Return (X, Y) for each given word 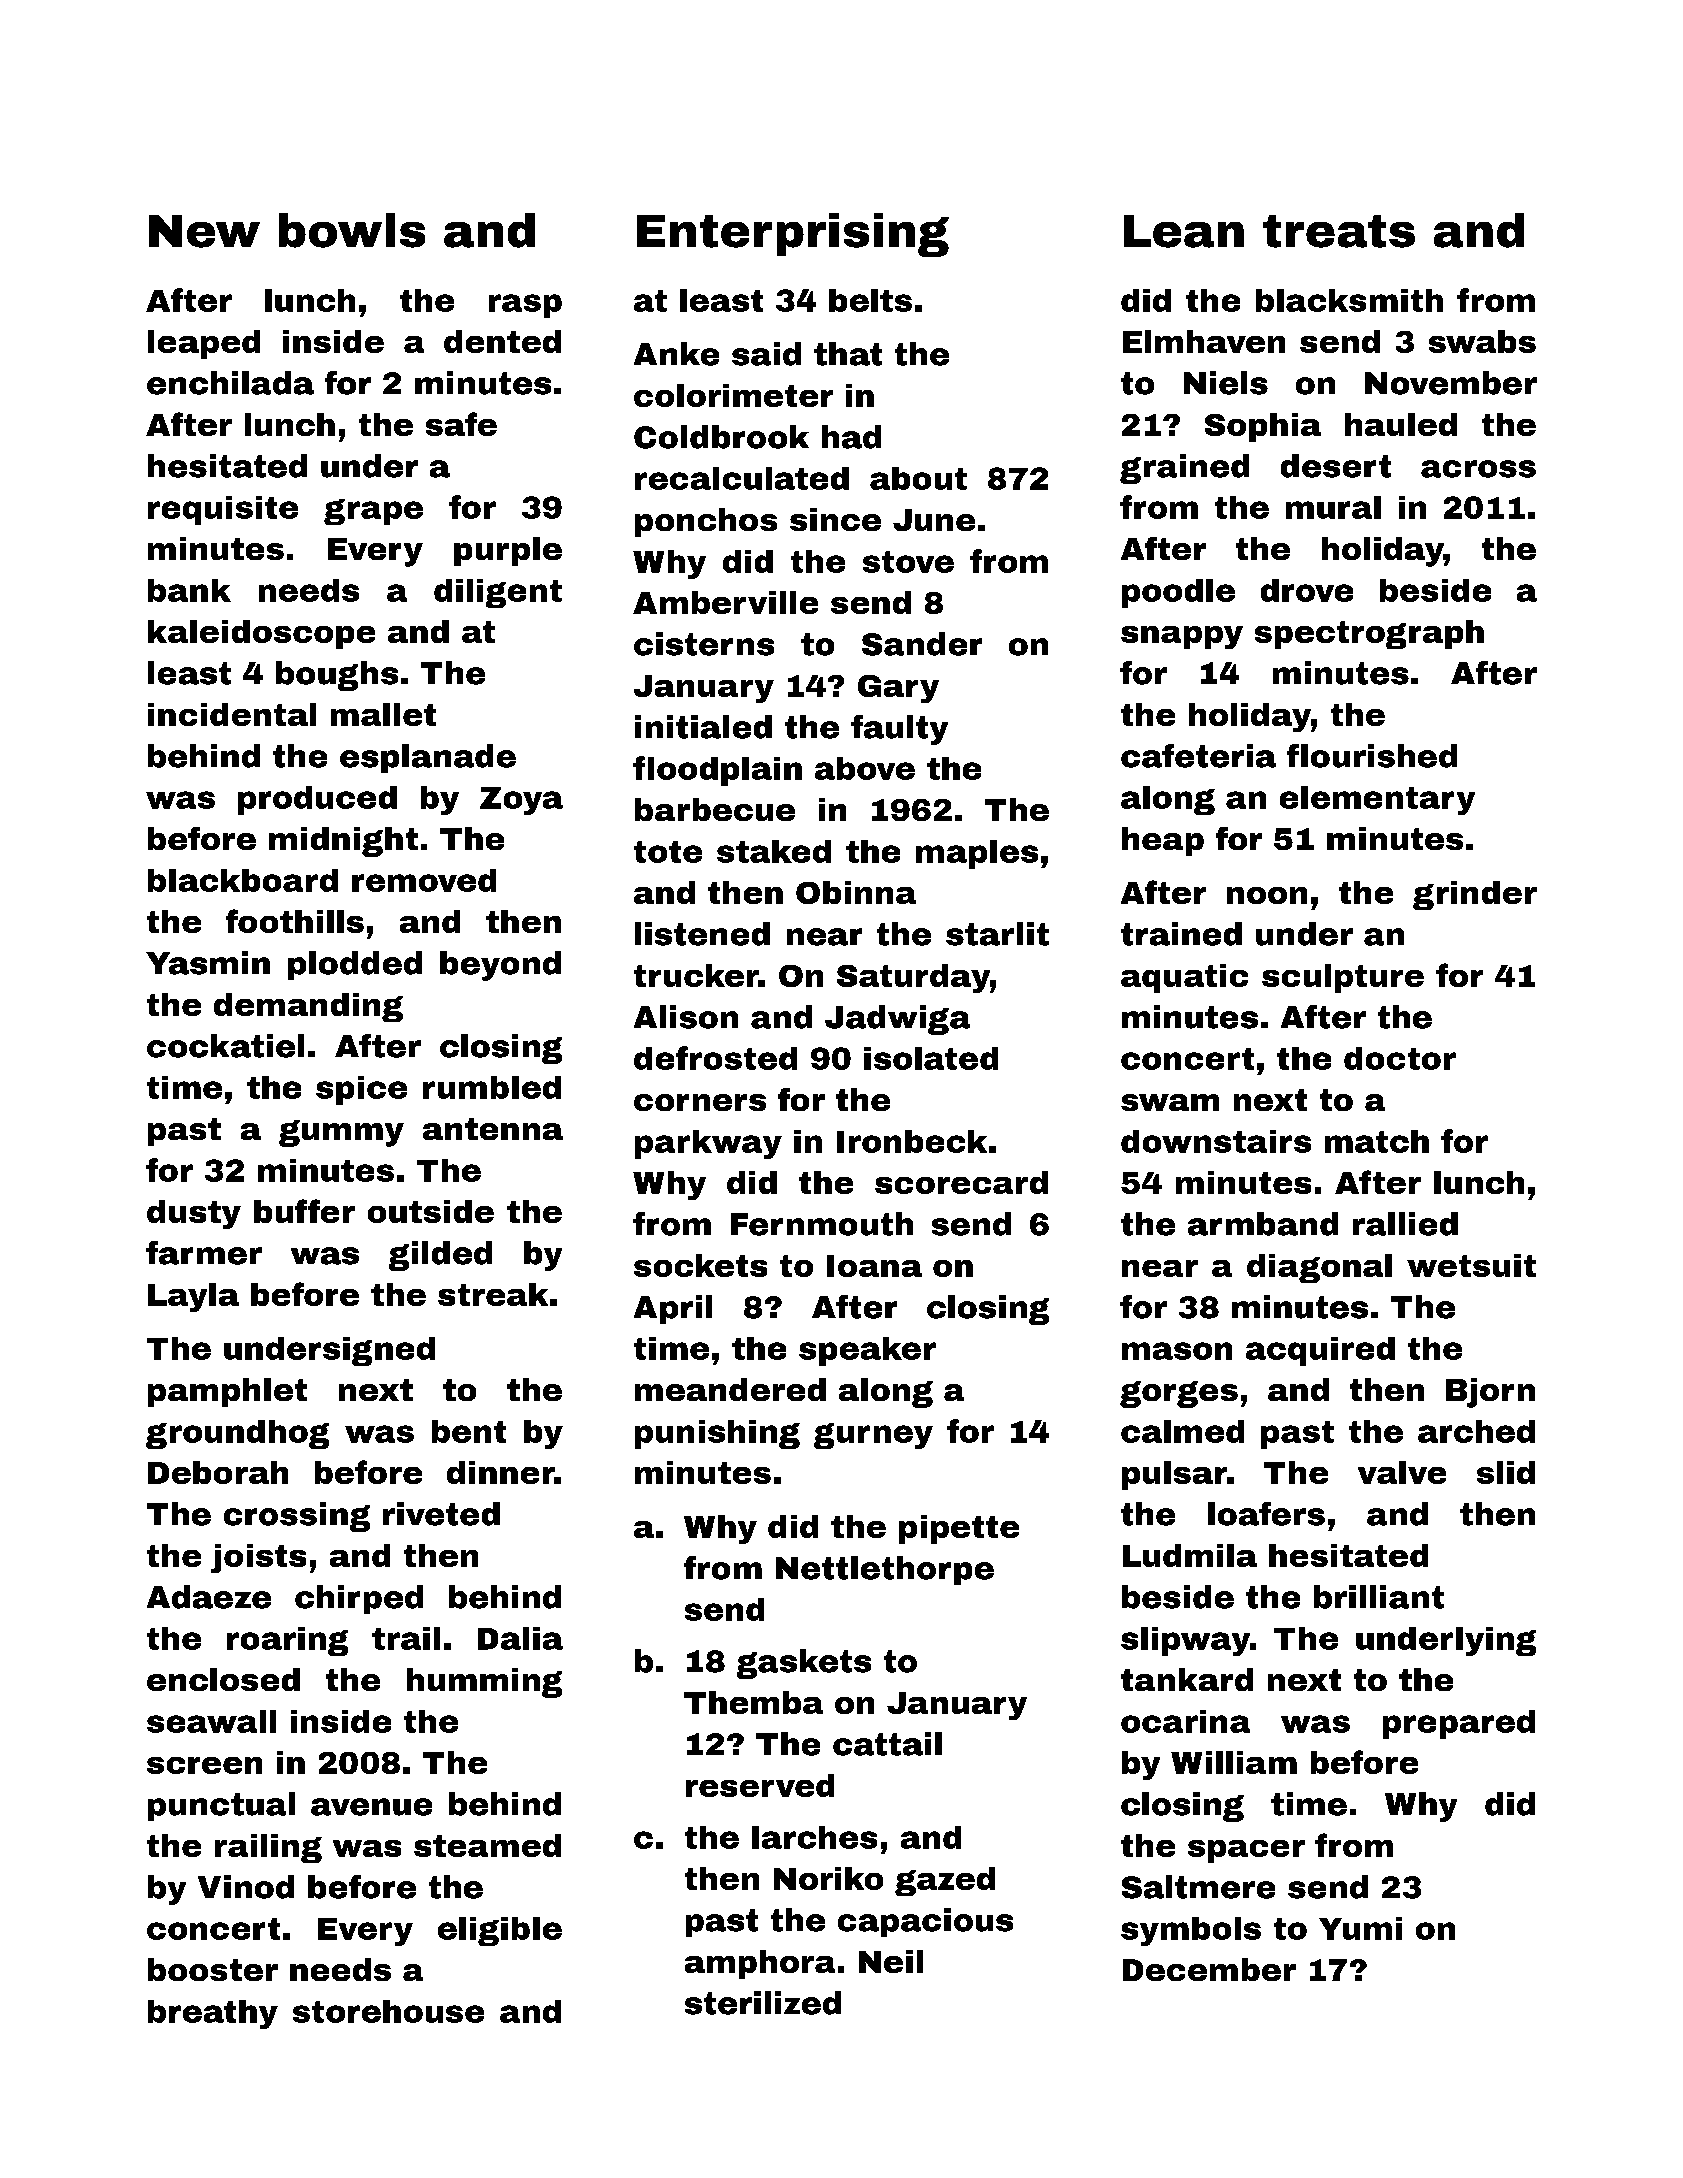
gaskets (804, 1664)
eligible (500, 1931)
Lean (1184, 231)
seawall (211, 1721)
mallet (383, 714)
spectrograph (1369, 634)
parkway (708, 1144)
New (204, 231)
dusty (194, 1214)
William (1234, 1762)
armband (1263, 1224)
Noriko (828, 1878)
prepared (1459, 1724)
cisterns (704, 644)
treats (1339, 231)
